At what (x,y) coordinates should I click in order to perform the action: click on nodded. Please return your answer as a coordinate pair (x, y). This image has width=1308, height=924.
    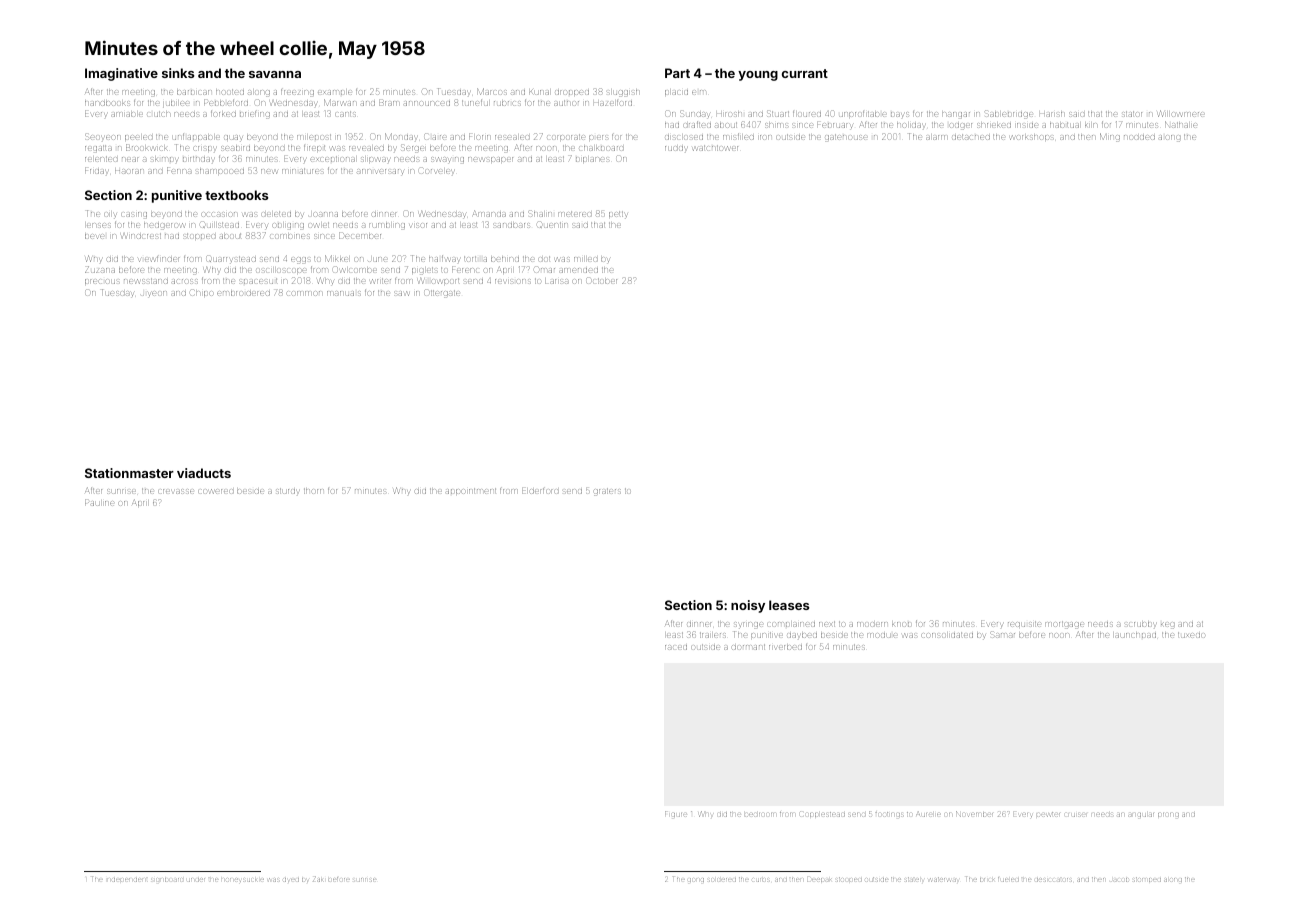
    Looking at the image, I should click on (1139, 137).
